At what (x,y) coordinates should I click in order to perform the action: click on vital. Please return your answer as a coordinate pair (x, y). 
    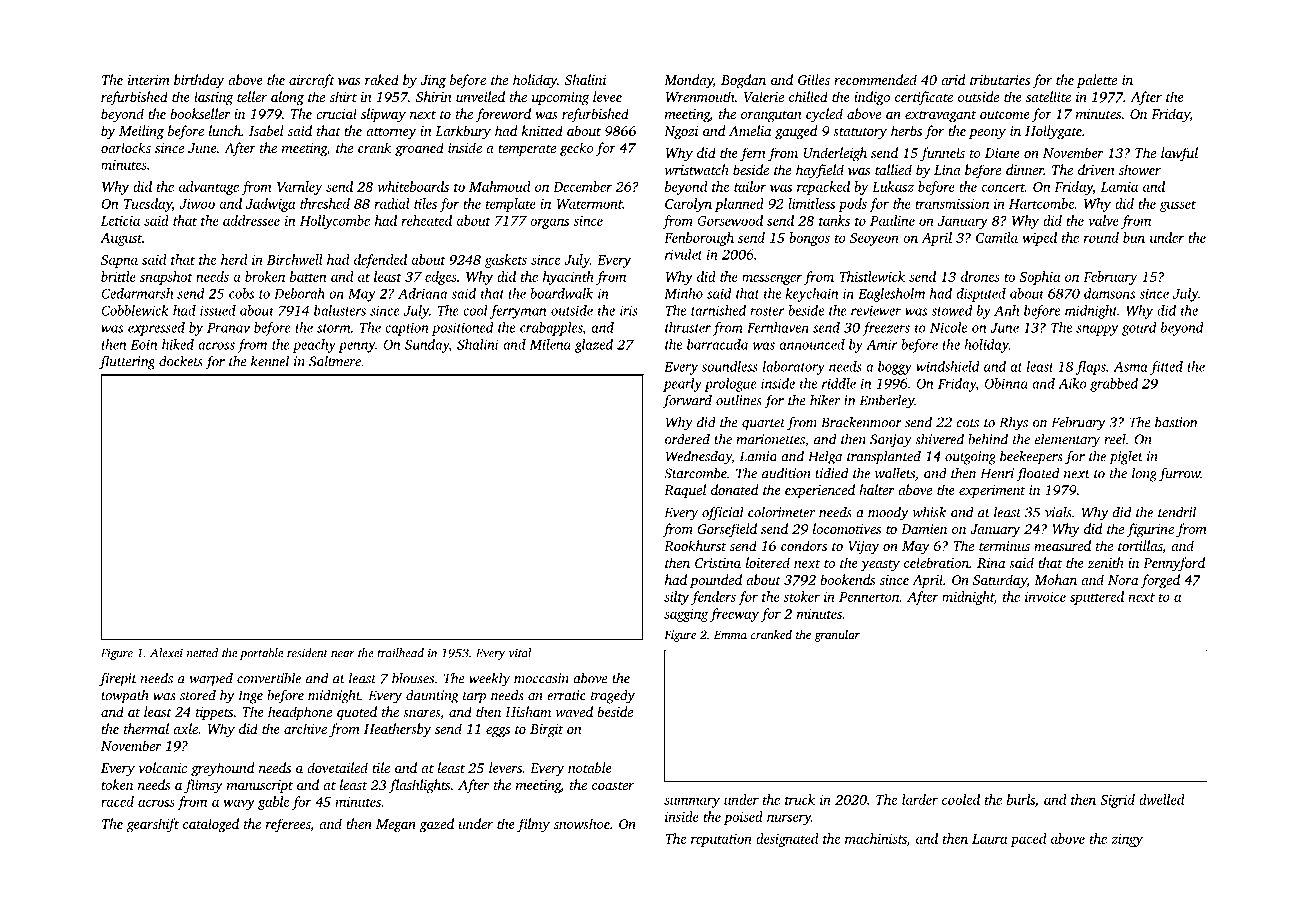
    Looking at the image, I should click on (520, 653).
